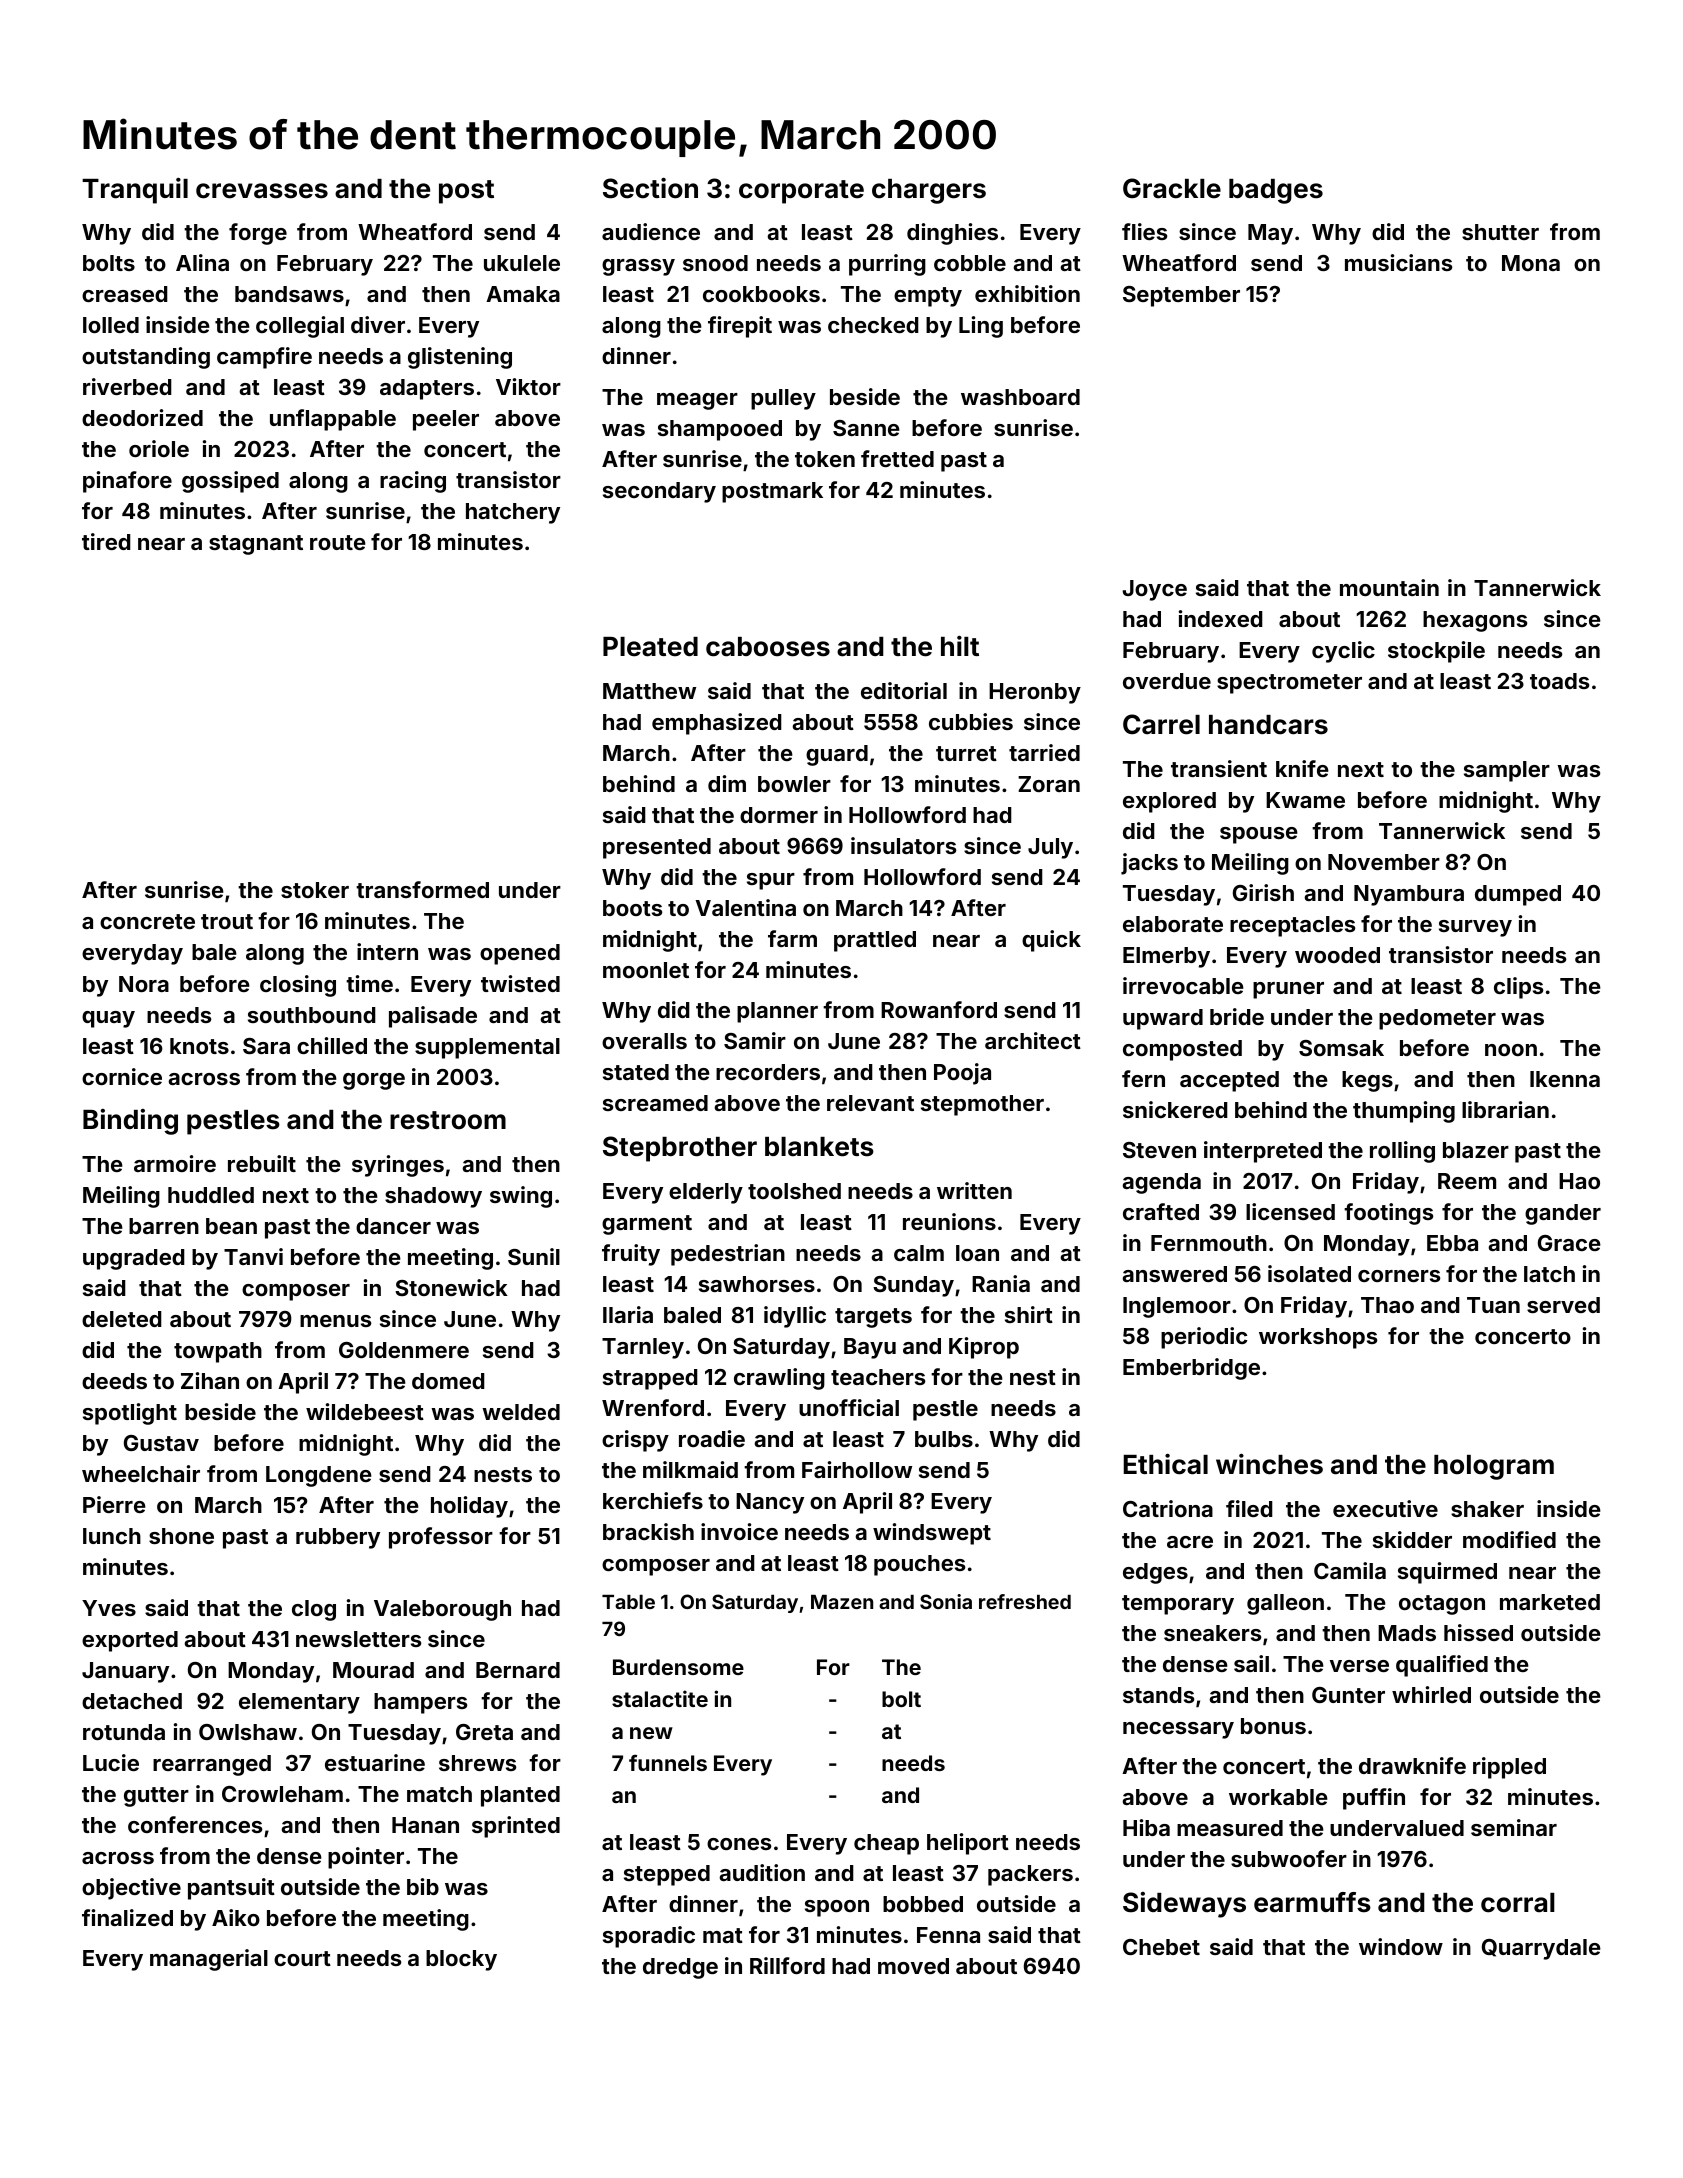  I want to click on pedometer, so click(1437, 1019).
